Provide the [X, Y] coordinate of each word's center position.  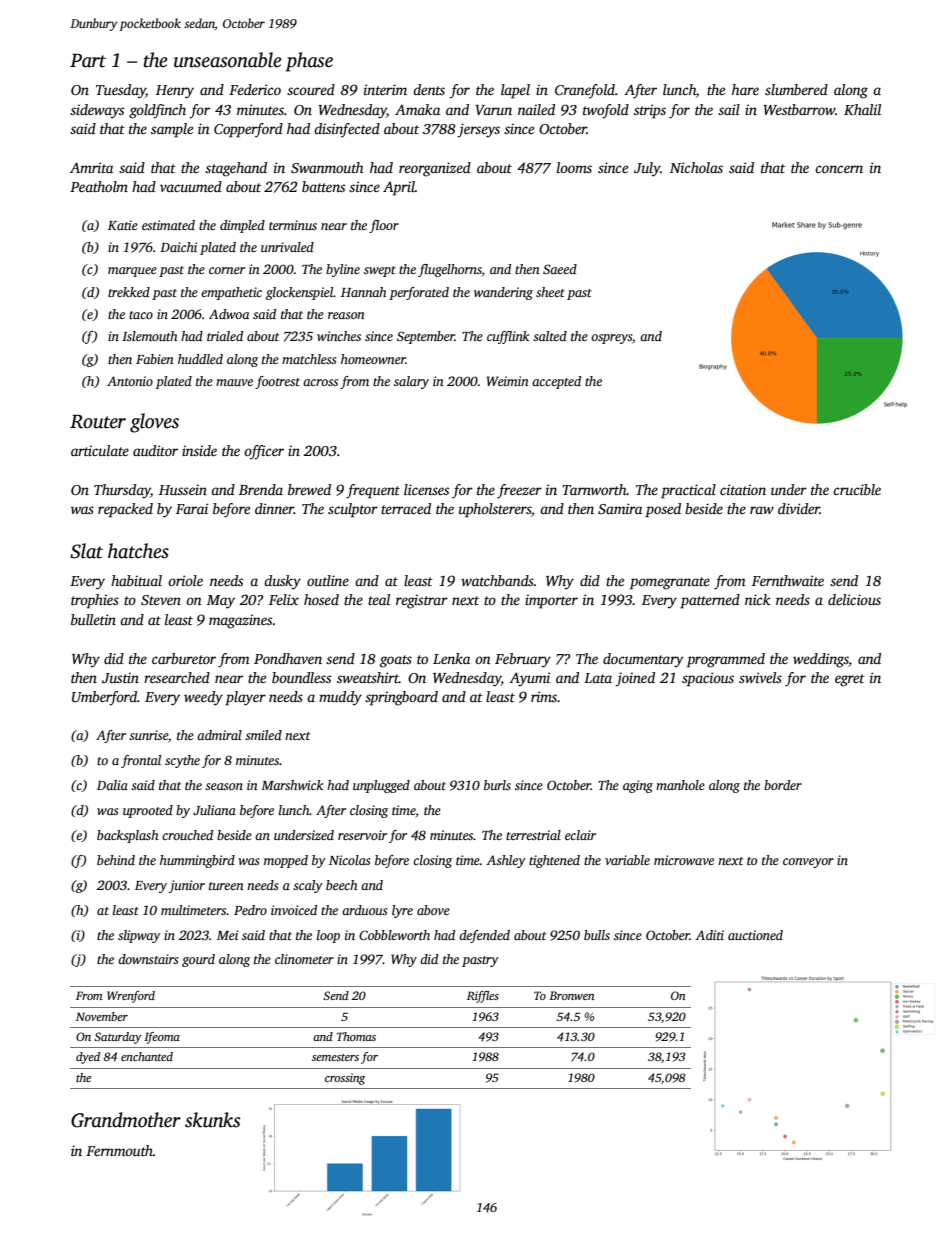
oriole [185, 580]
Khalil [862, 109]
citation [743, 489]
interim [385, 89]
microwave [684, 860]
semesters [335, 1057]
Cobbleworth [394, 935]
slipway [139, 936]
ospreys [611, 339]
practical [688, 491]
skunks [212, 1120]
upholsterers [495, 510]
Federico [255, 89]
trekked [129, 292]
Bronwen [571, 995]
